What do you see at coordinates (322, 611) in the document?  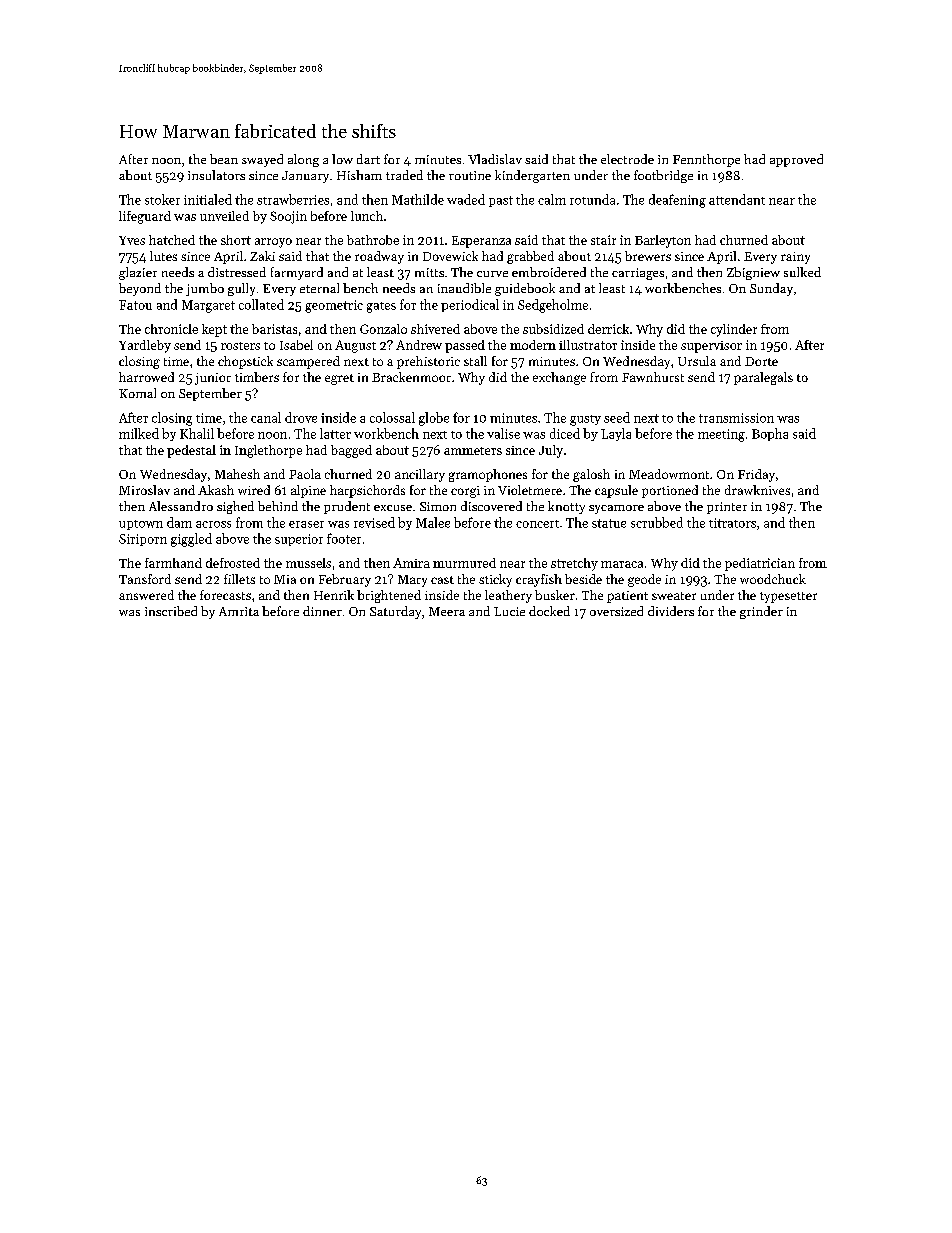 I see `dinner` at bounding box center [322, 611].
